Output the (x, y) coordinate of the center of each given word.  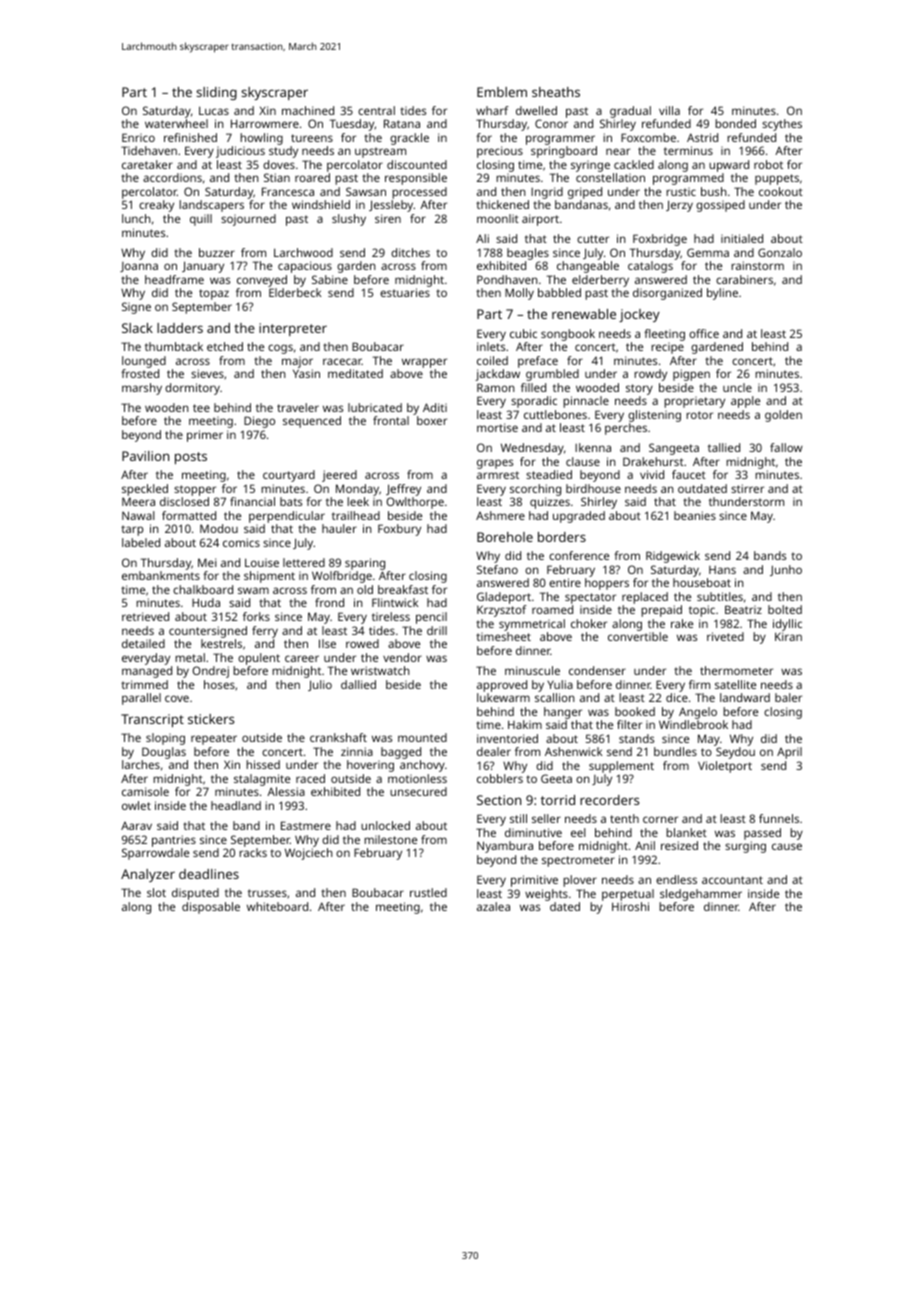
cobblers (500, 778)
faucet (689, 474)
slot (156, 892)
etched (225, 346)
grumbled (552, 375)
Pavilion (145, 456)
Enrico (138, 137)
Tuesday (352, 125)
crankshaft (338, 737)
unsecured (418, 791)
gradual (630, 112)
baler (788, 697)
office (704, 333)
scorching (535, 490)
